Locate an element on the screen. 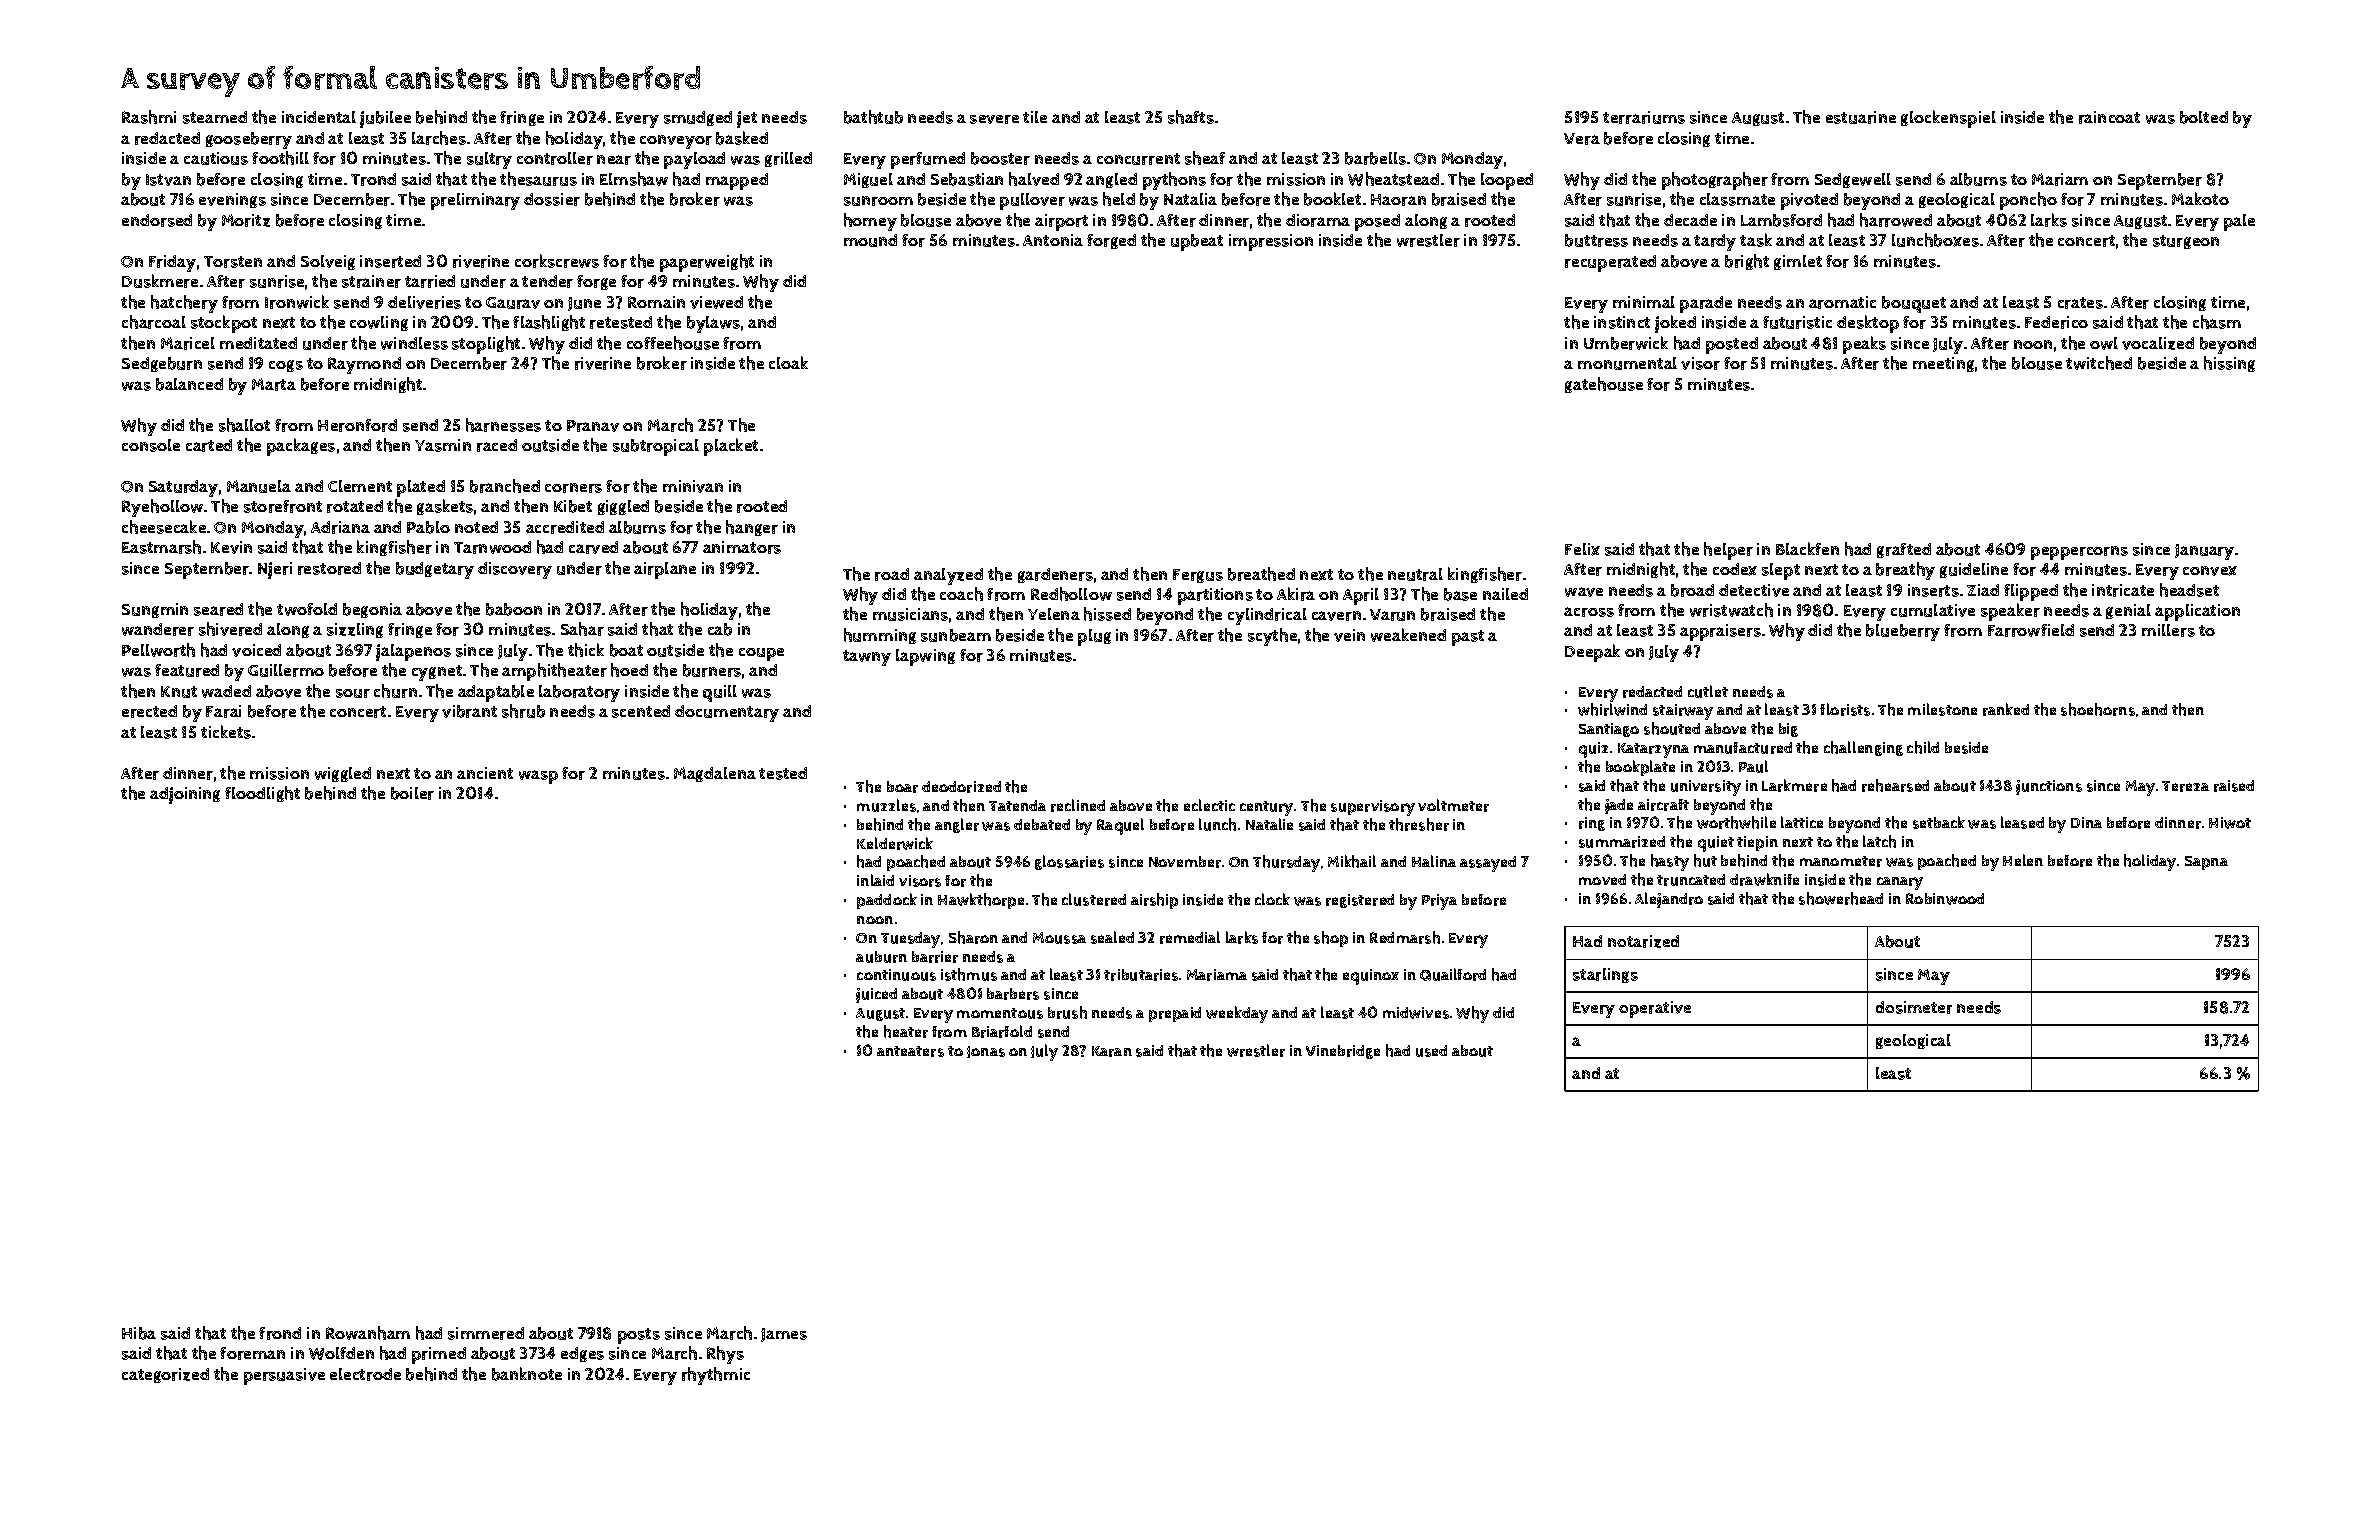 The image size is (2380, 1540). barbells is located at coordinates (1375, 158).
